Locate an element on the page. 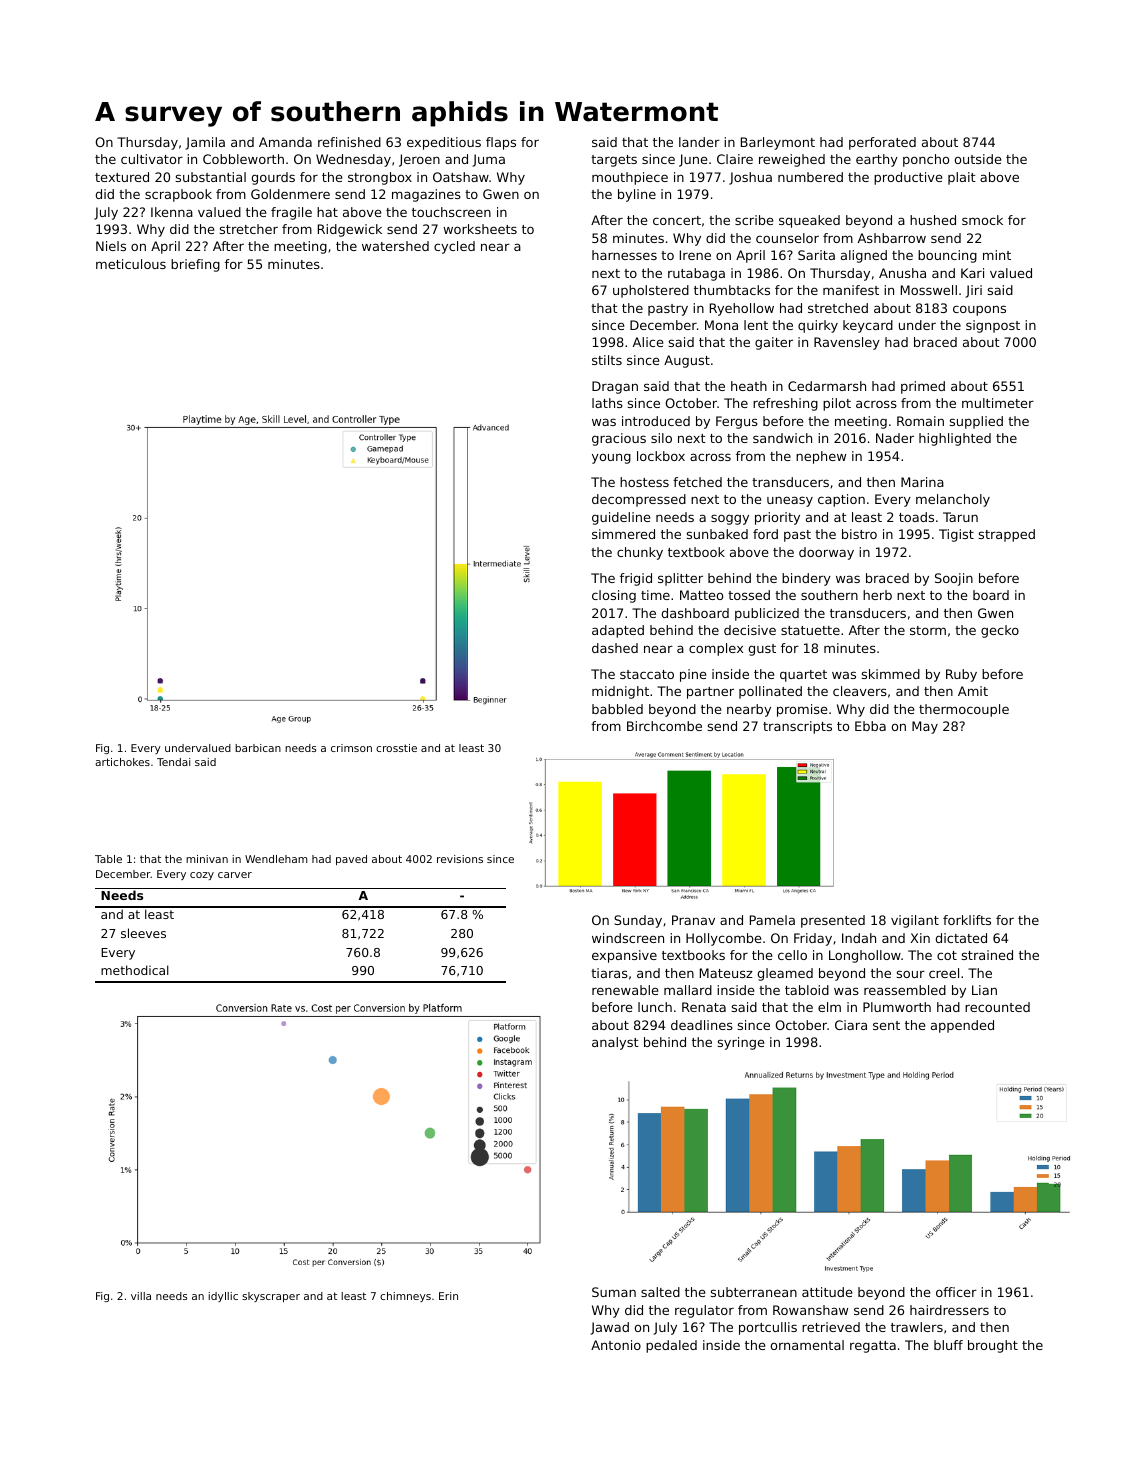 Image resolution: width=1139 pixels, height=1473 pixels. Pamela is located at coordinates (772, 920).
